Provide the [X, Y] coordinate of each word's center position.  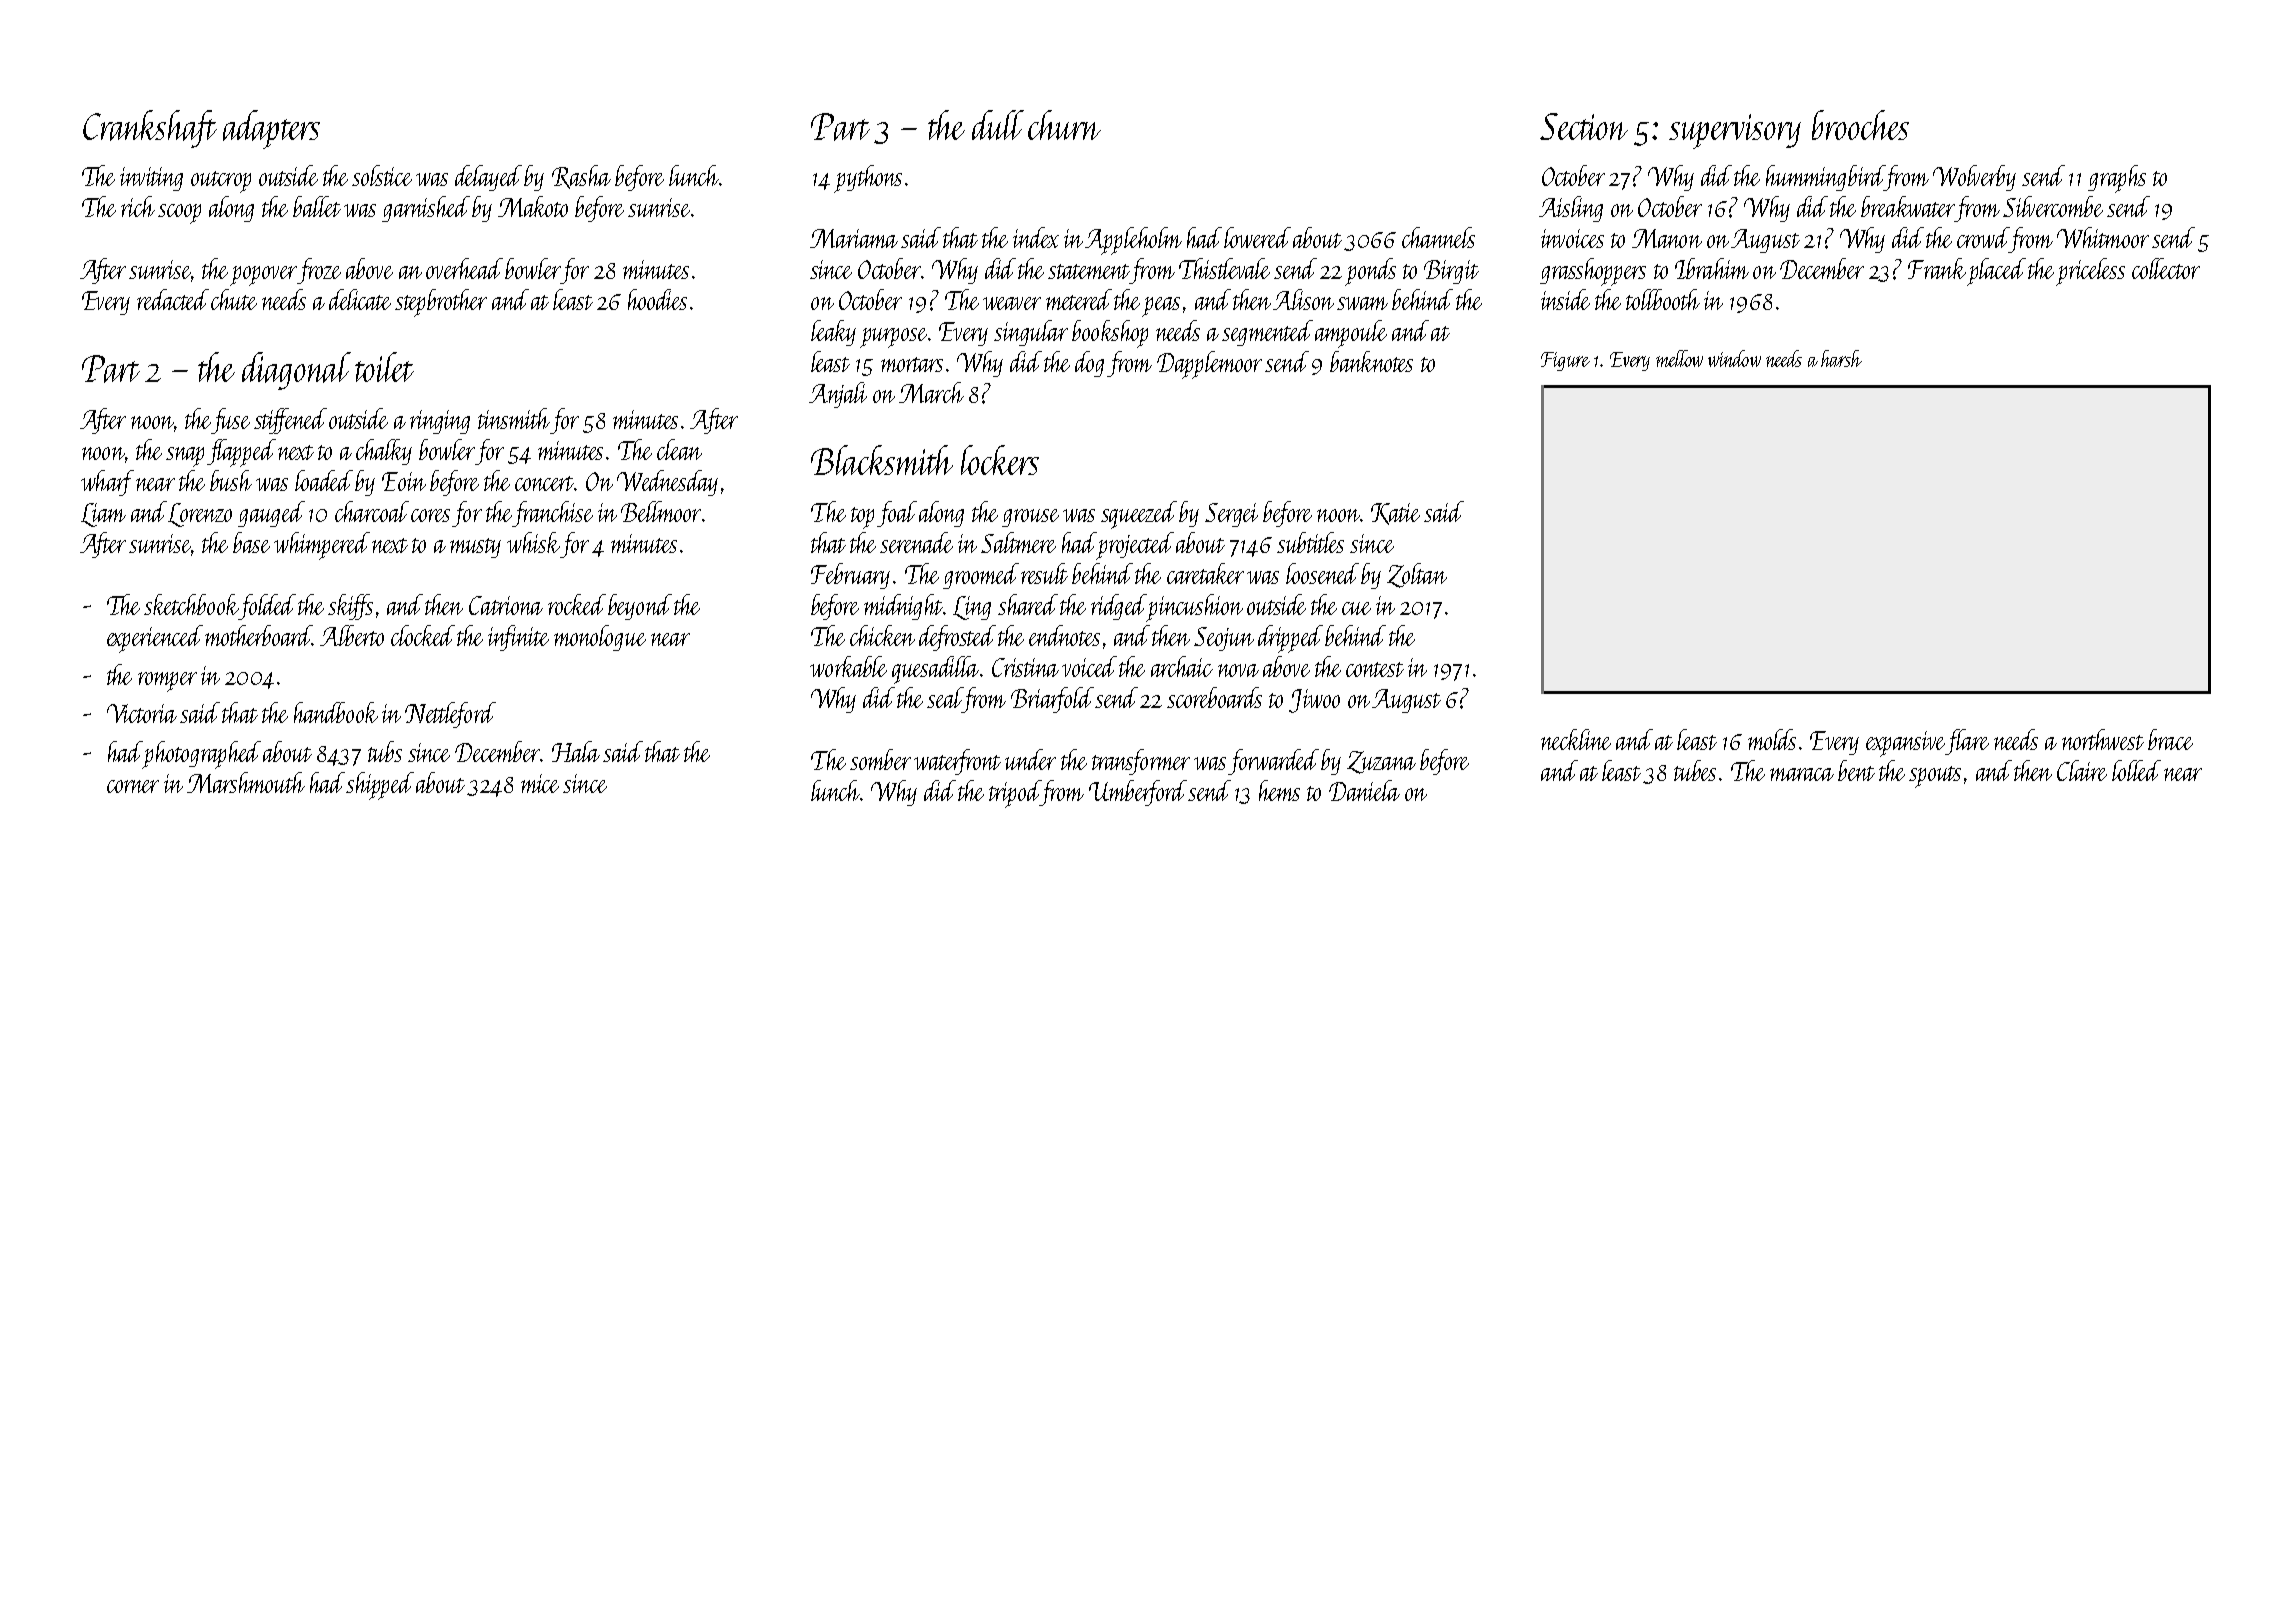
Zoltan [1417, 575]
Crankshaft [150, 129]
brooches [1860, 125]
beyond [640, 607]
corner [133, 786]
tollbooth [1663, 299]
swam [1362, 303]
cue [1356, 608]
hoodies [657, 299]
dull [998, 125]
